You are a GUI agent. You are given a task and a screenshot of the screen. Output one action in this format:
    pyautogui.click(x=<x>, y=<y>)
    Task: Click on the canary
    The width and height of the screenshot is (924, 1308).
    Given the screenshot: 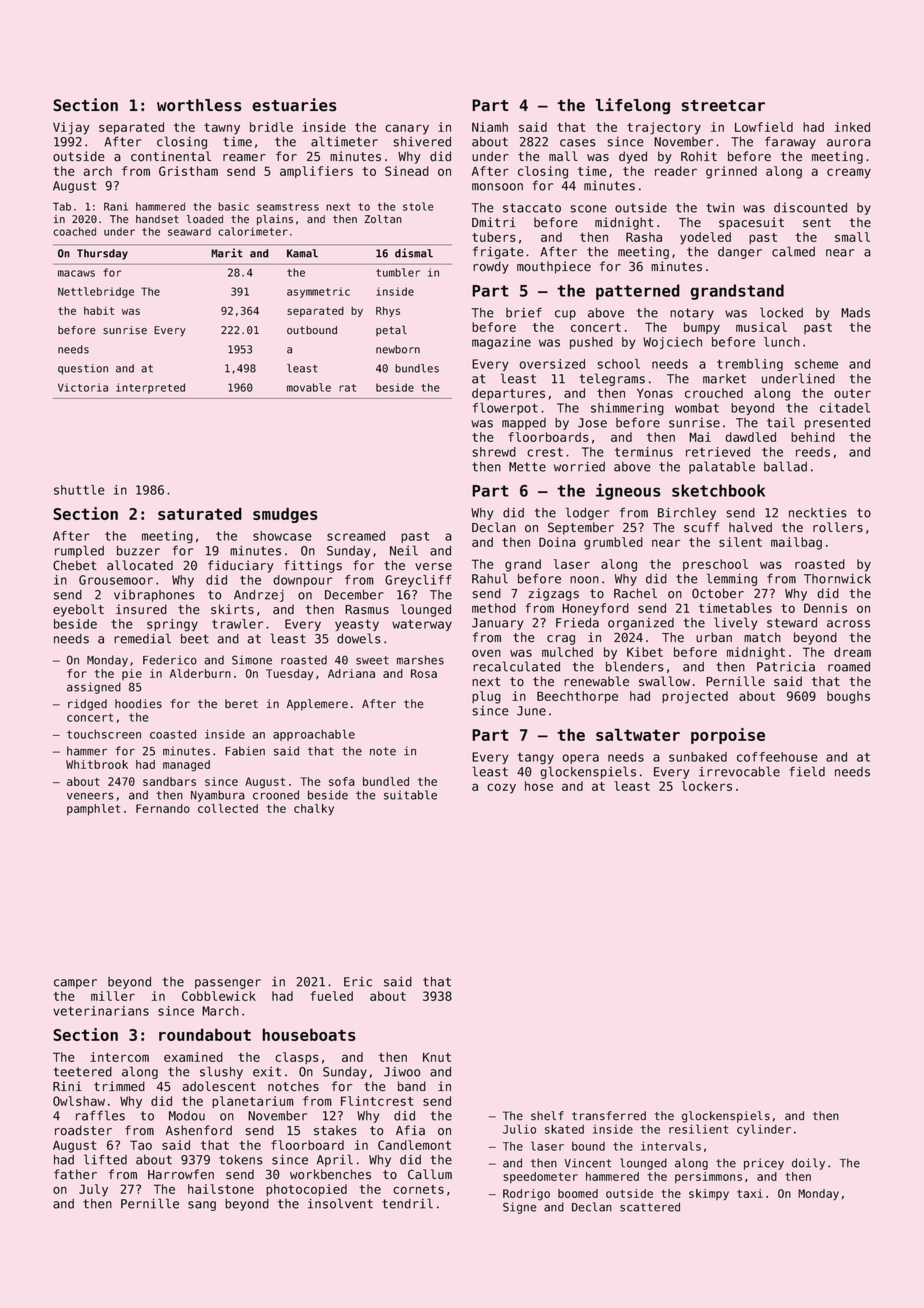 What is the action you would take?
    pyautogui.click(x=407, y=129)
